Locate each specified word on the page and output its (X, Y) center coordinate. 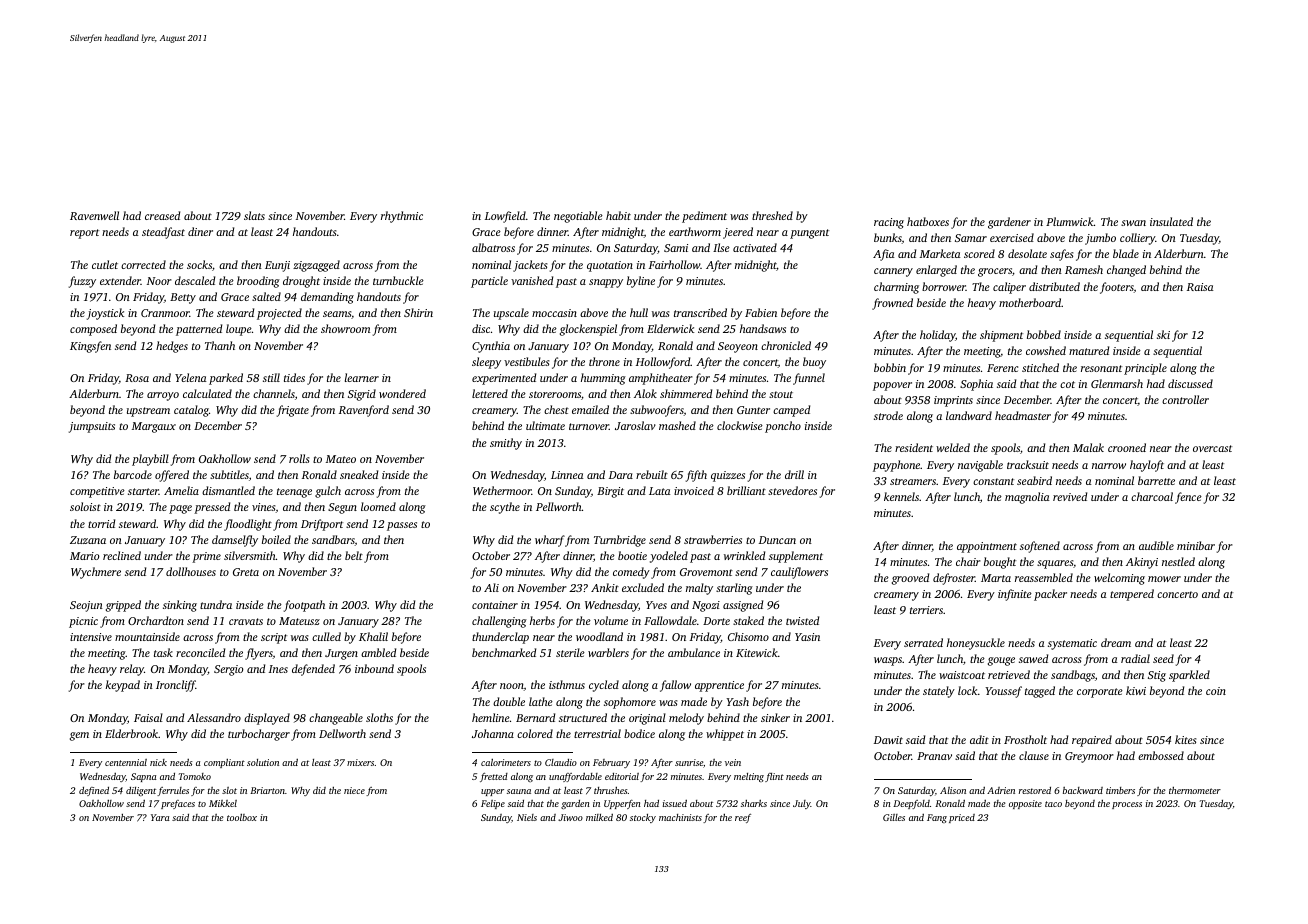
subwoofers (657, 411)
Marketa (940, 253)
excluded (643, 587)
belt (354, 555)
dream (1116, 642)
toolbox (242, 817)
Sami (676, 248)
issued (675, 803)
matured (1089, 350)
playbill (150, 460)
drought (301, 282)
